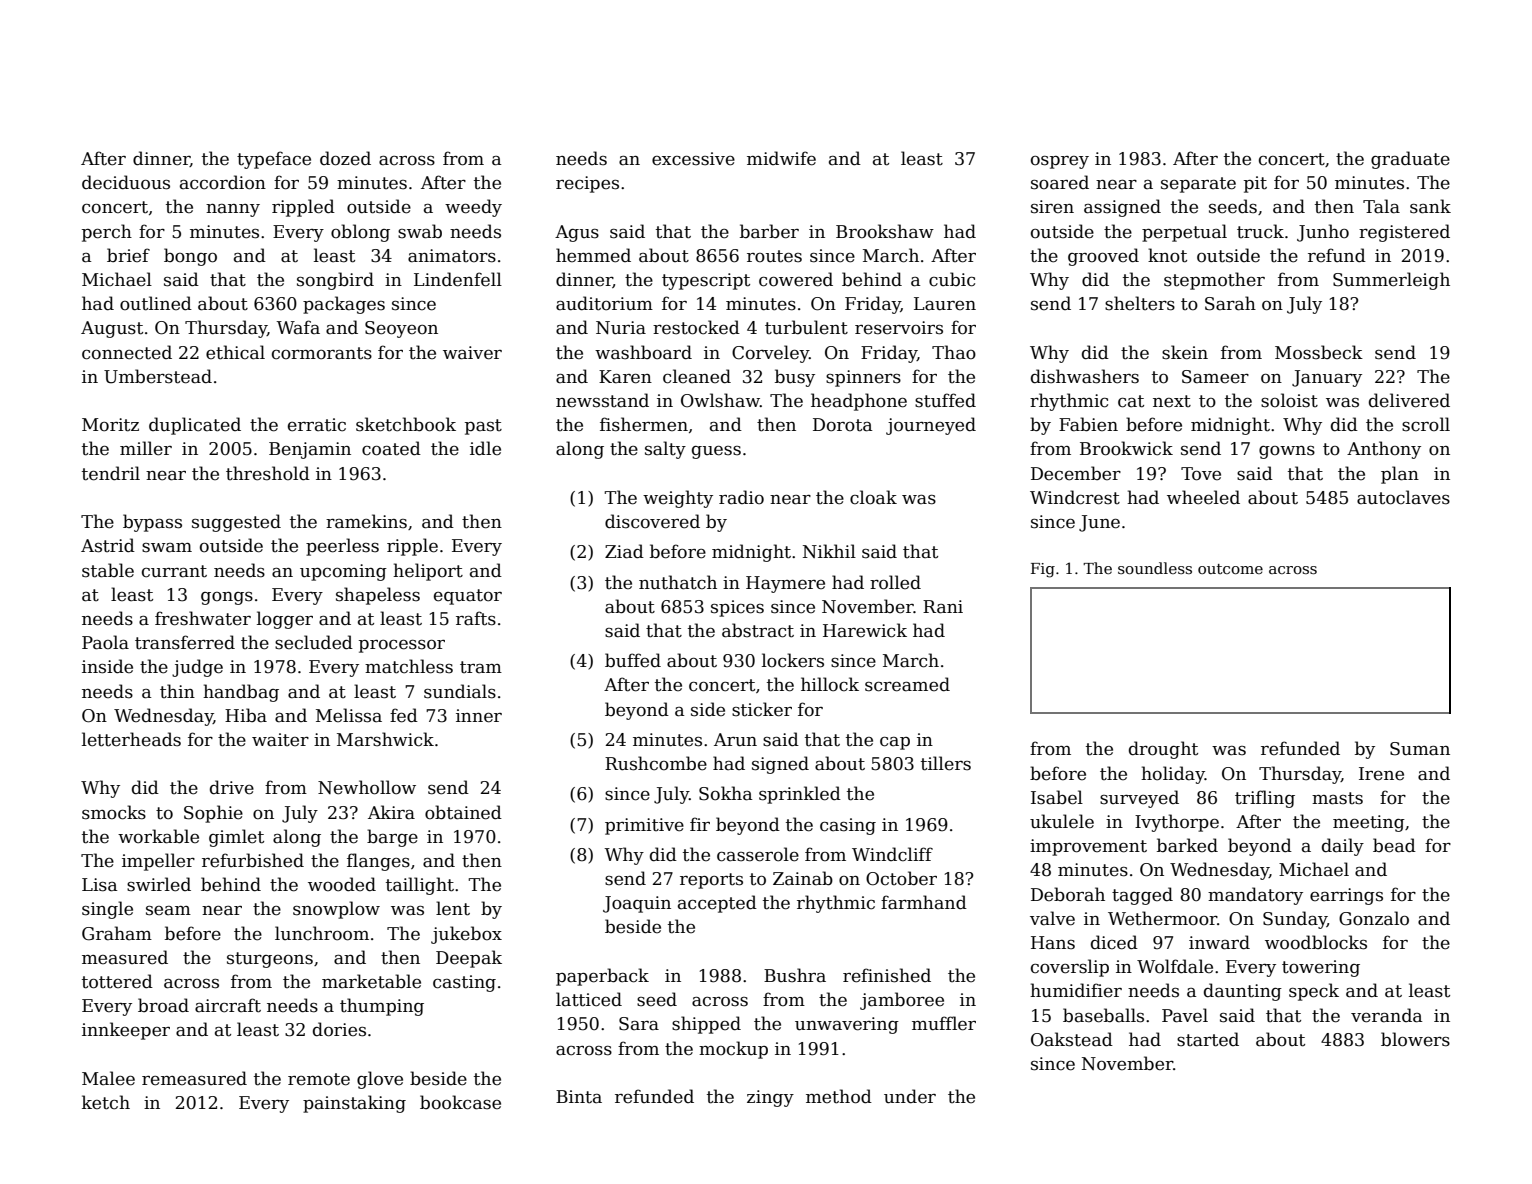 Image resolution: width=1532 pixels, height=1184 pixels. What do you see at coordinates (366, 521) in the screenshot?
I see `ramekins` at bounding box center [366, 521].
